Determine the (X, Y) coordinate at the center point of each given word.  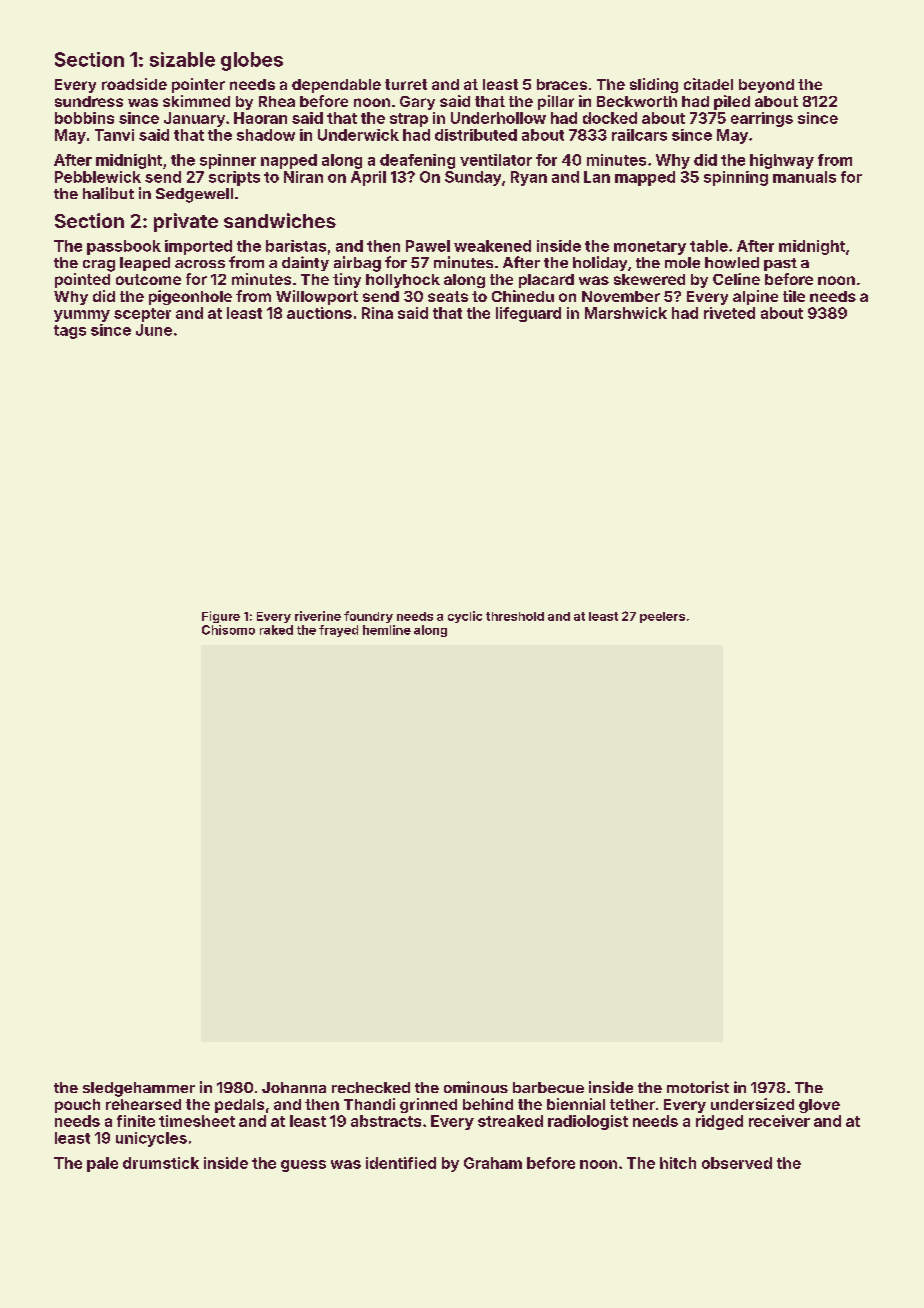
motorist (698, 1087)
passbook (124, 247)
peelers (662, 617)
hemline (387, 630)
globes (252, 61)
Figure (221, 617)
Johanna (294, 1087)
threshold (515, 616)
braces (562, 84)
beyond (766, 86)
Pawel (428, 246)
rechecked (371, 1087)
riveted (729, 313)
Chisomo (228, 630)
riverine (318, 616)
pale (102, 1164)
